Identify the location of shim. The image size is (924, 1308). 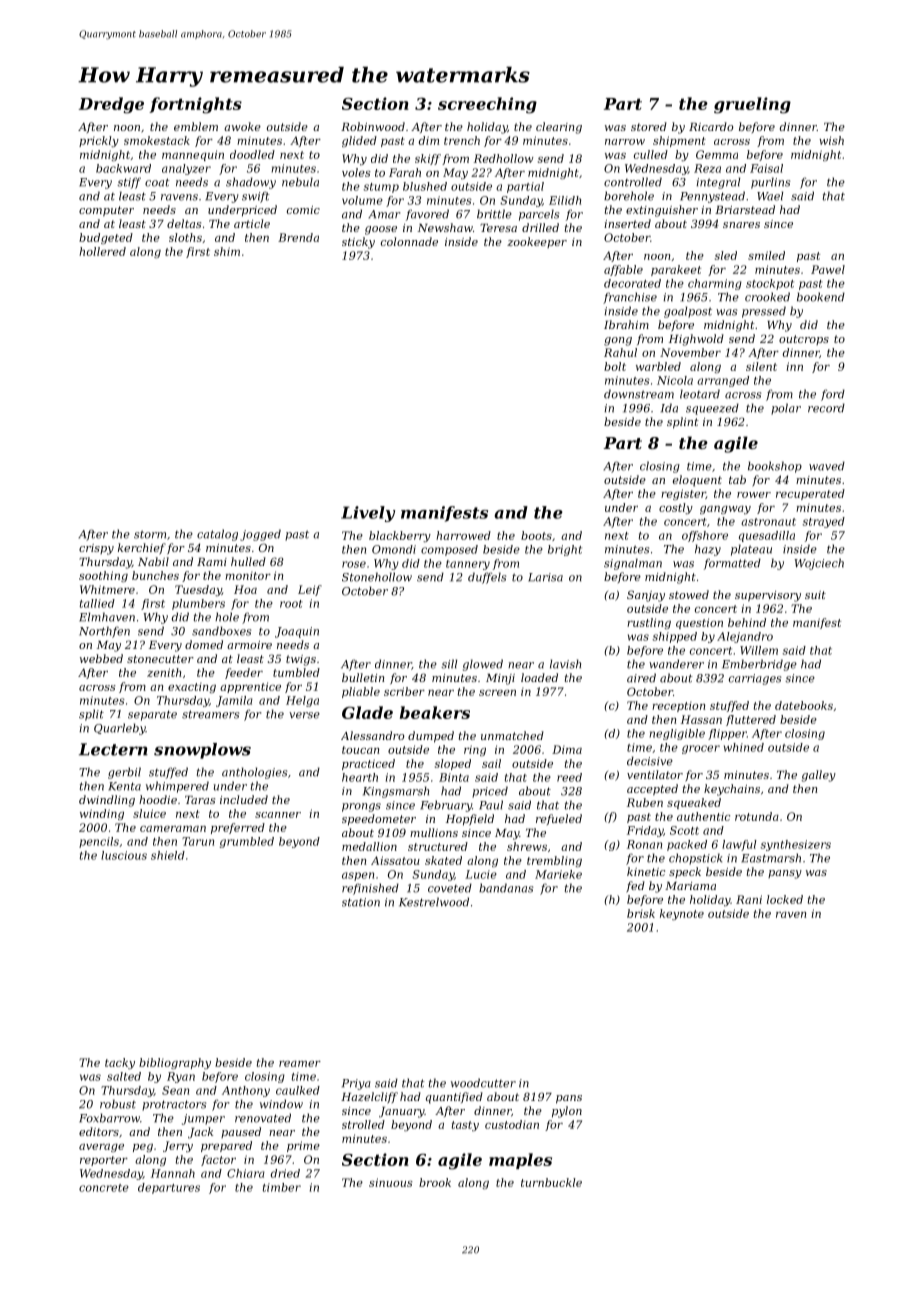
(227, 251).
